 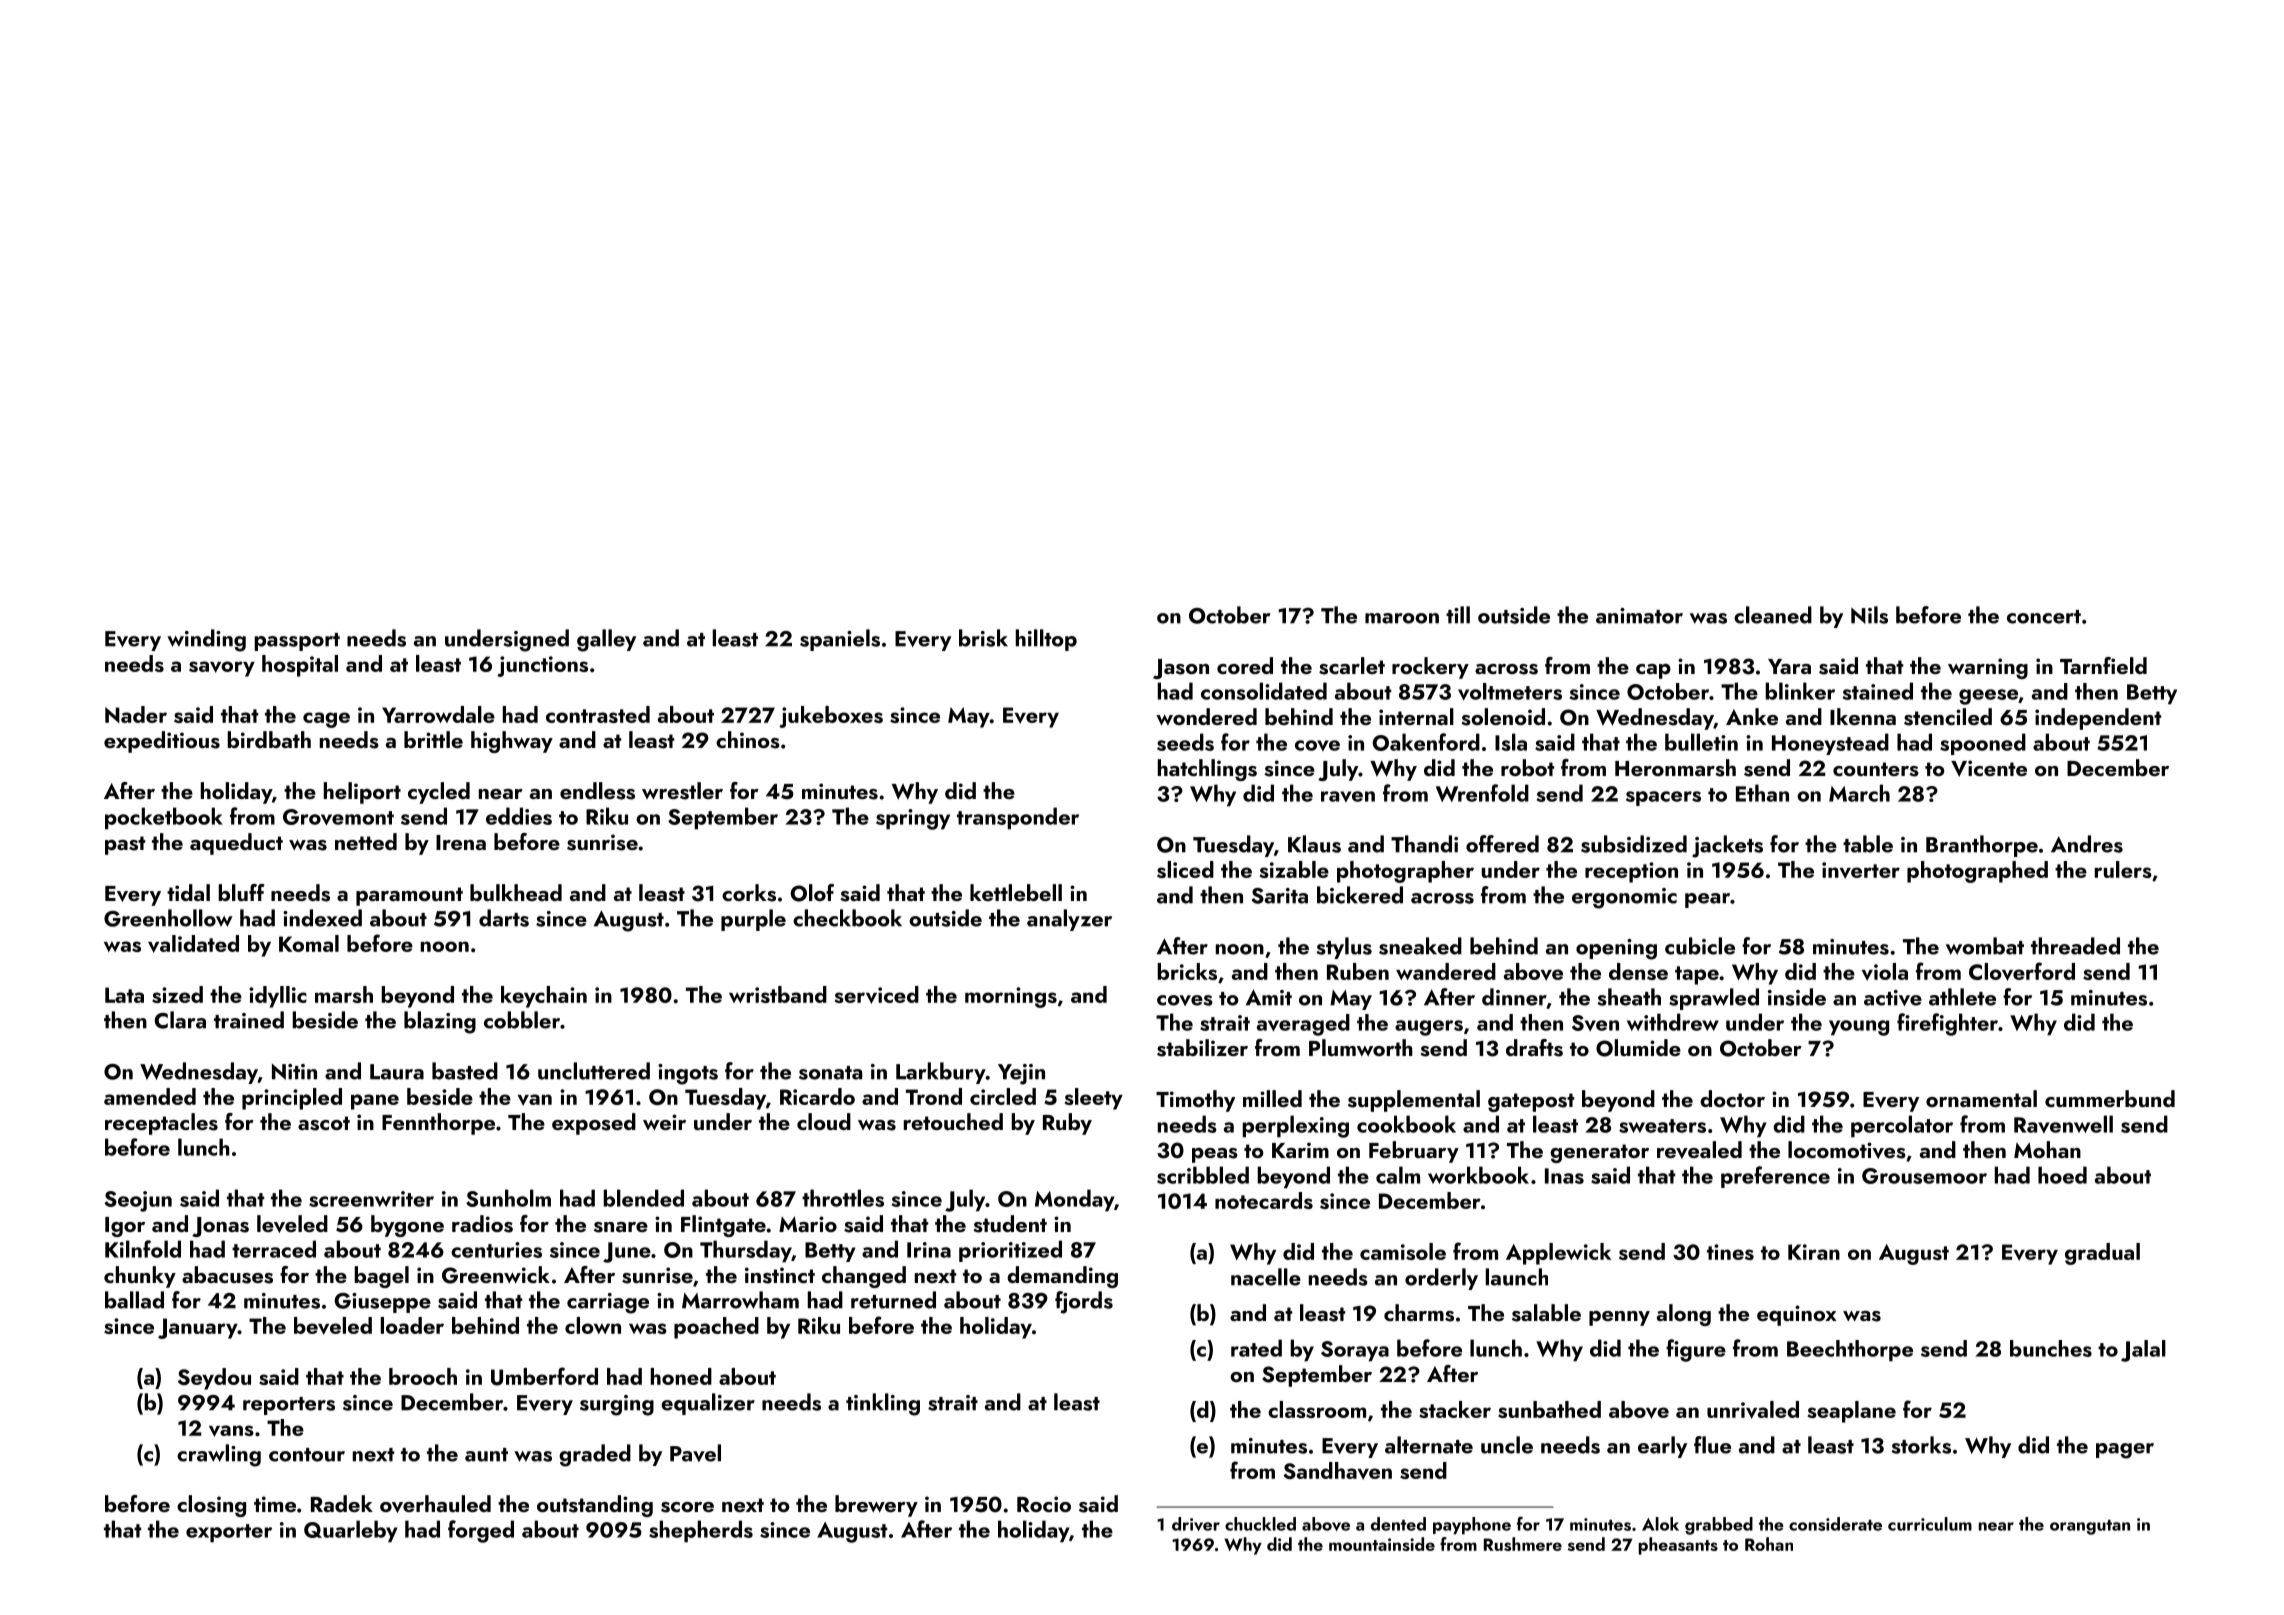 I want to click on firefighter, so click(x=1947, y=1024).
